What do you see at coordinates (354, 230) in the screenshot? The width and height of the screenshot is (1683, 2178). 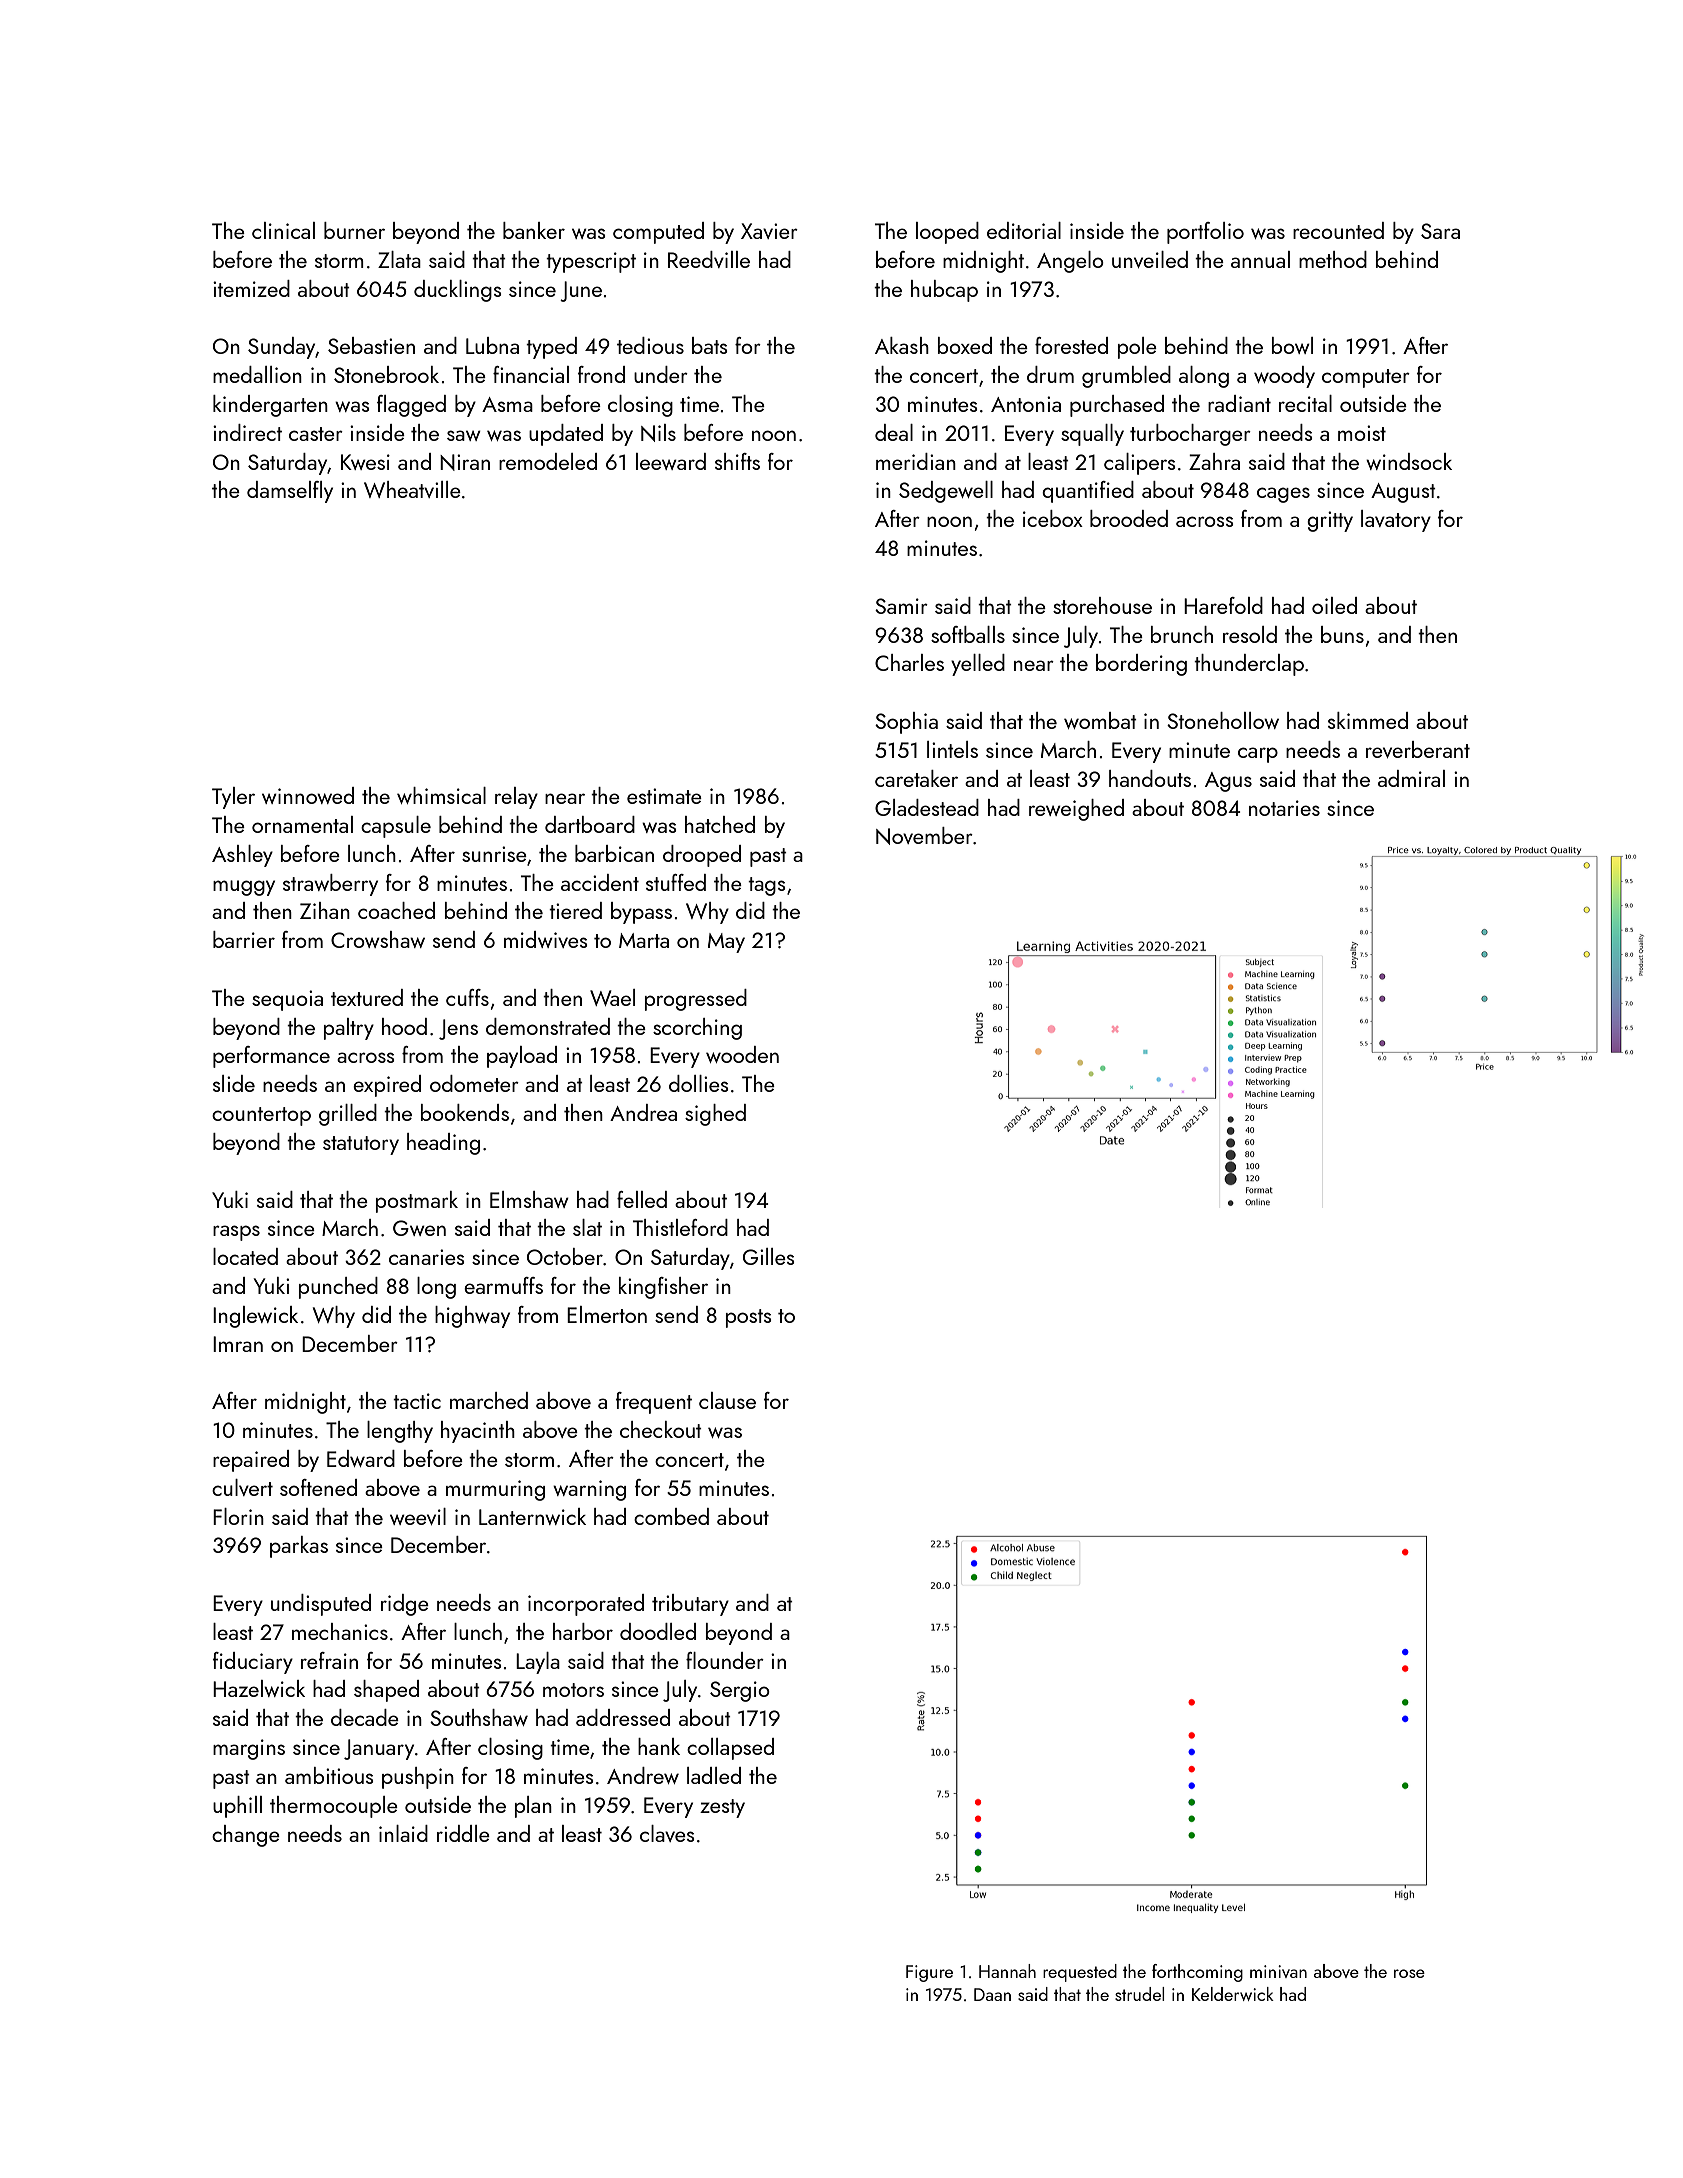 I see `burner` at bounding box center [354, 230].
